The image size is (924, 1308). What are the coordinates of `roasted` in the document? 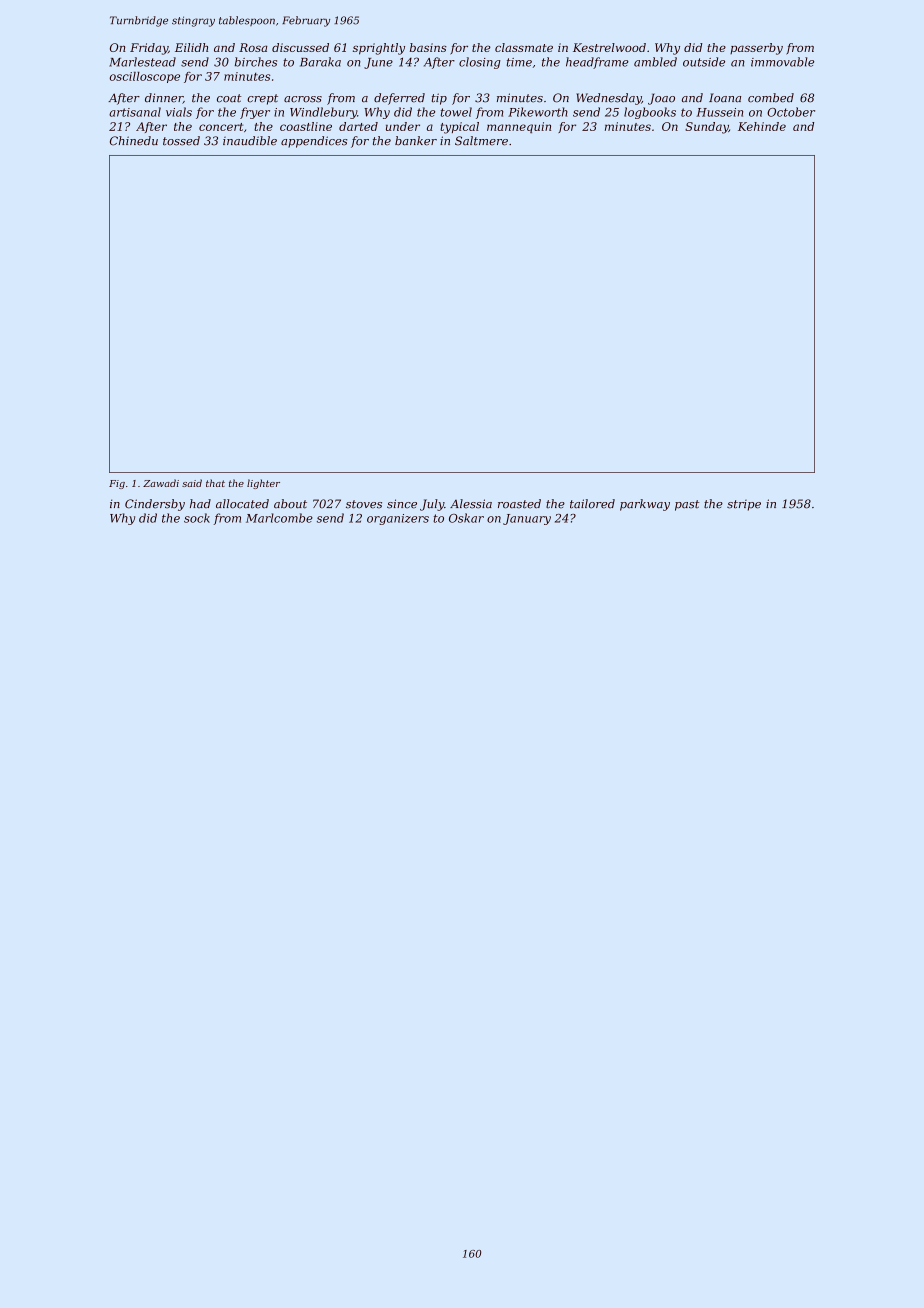 It's located at (519, 504).
